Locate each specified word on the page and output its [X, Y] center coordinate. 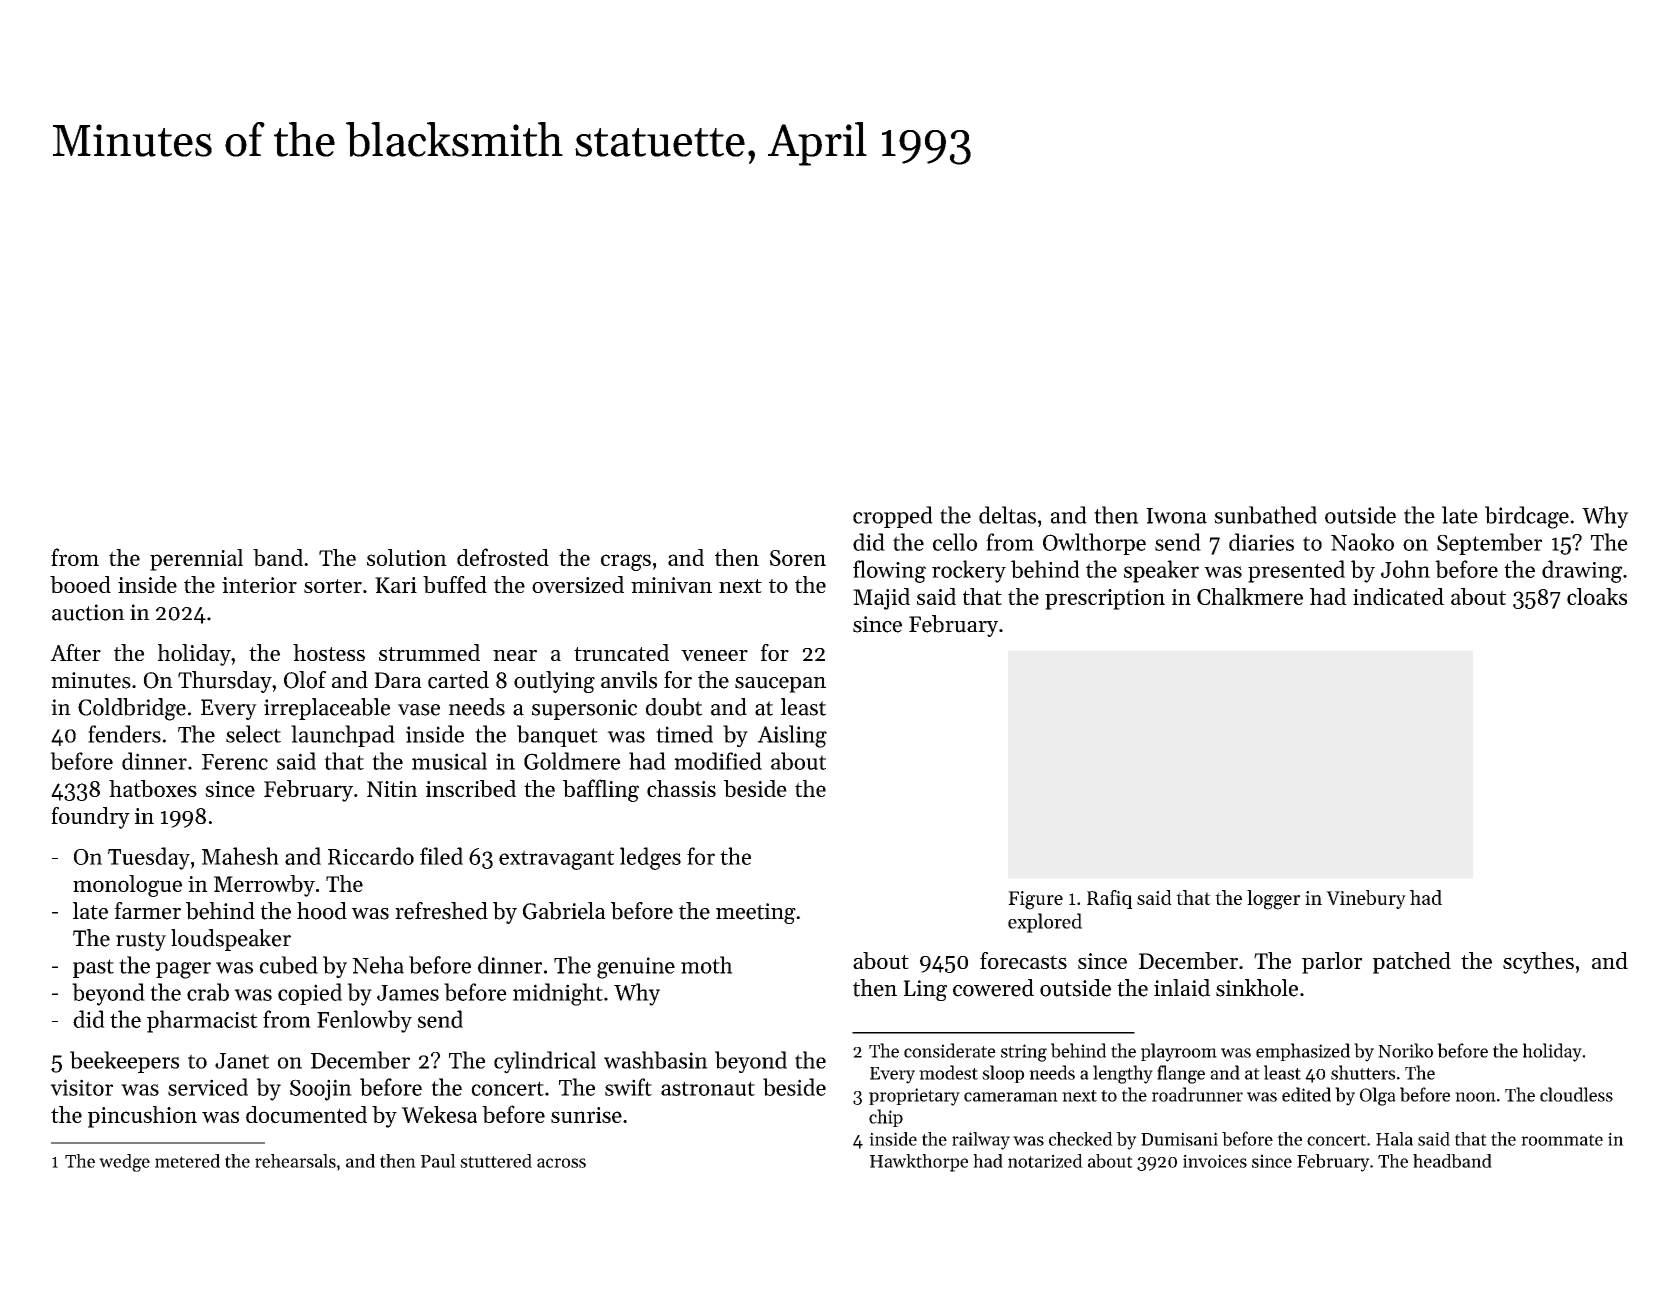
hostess [329, 652]
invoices [1215, 1161]
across [561, 1163]
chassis [681, 788]
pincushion [142, 1117]
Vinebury [1366, 899]
